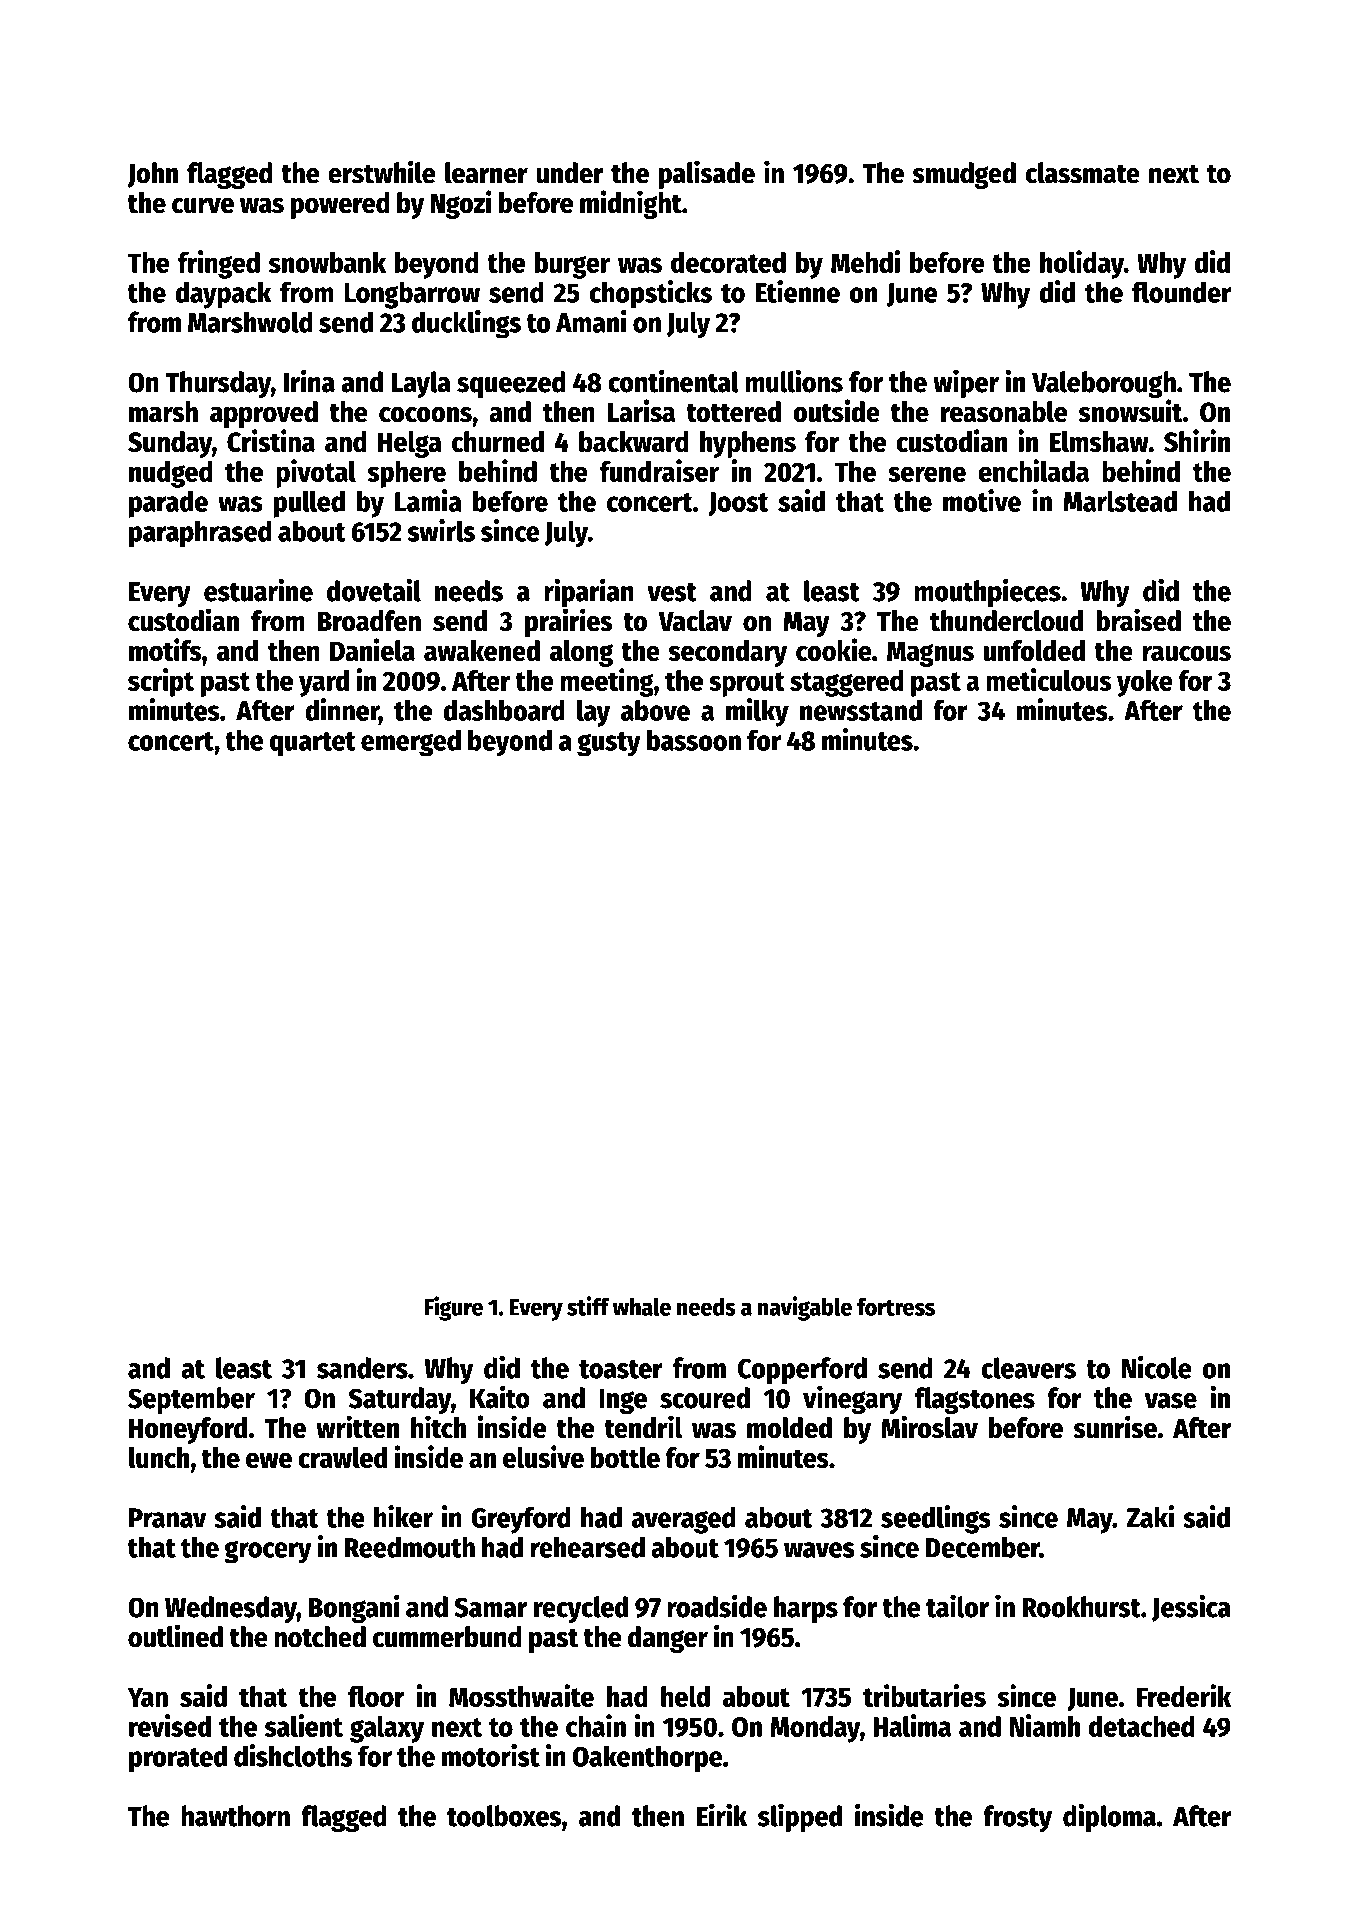 The width and height of the screenshot is (1359, 1922). Describe the element at coordinates (223, 295) in the screenshot. I see `daypack` at that location.
